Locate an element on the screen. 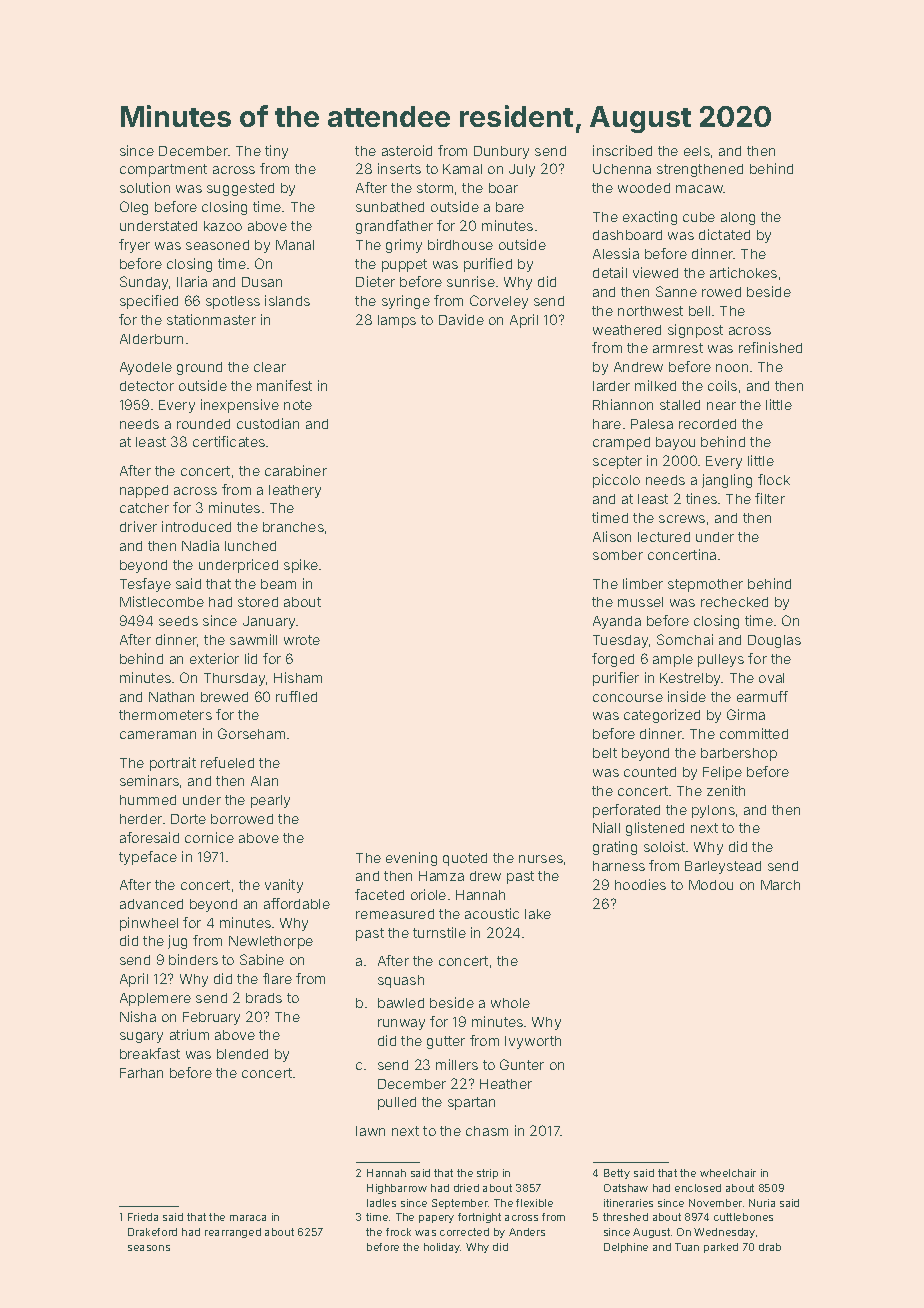 The image size is (924, 1308). faceted is located at coordinates (379, 894).
